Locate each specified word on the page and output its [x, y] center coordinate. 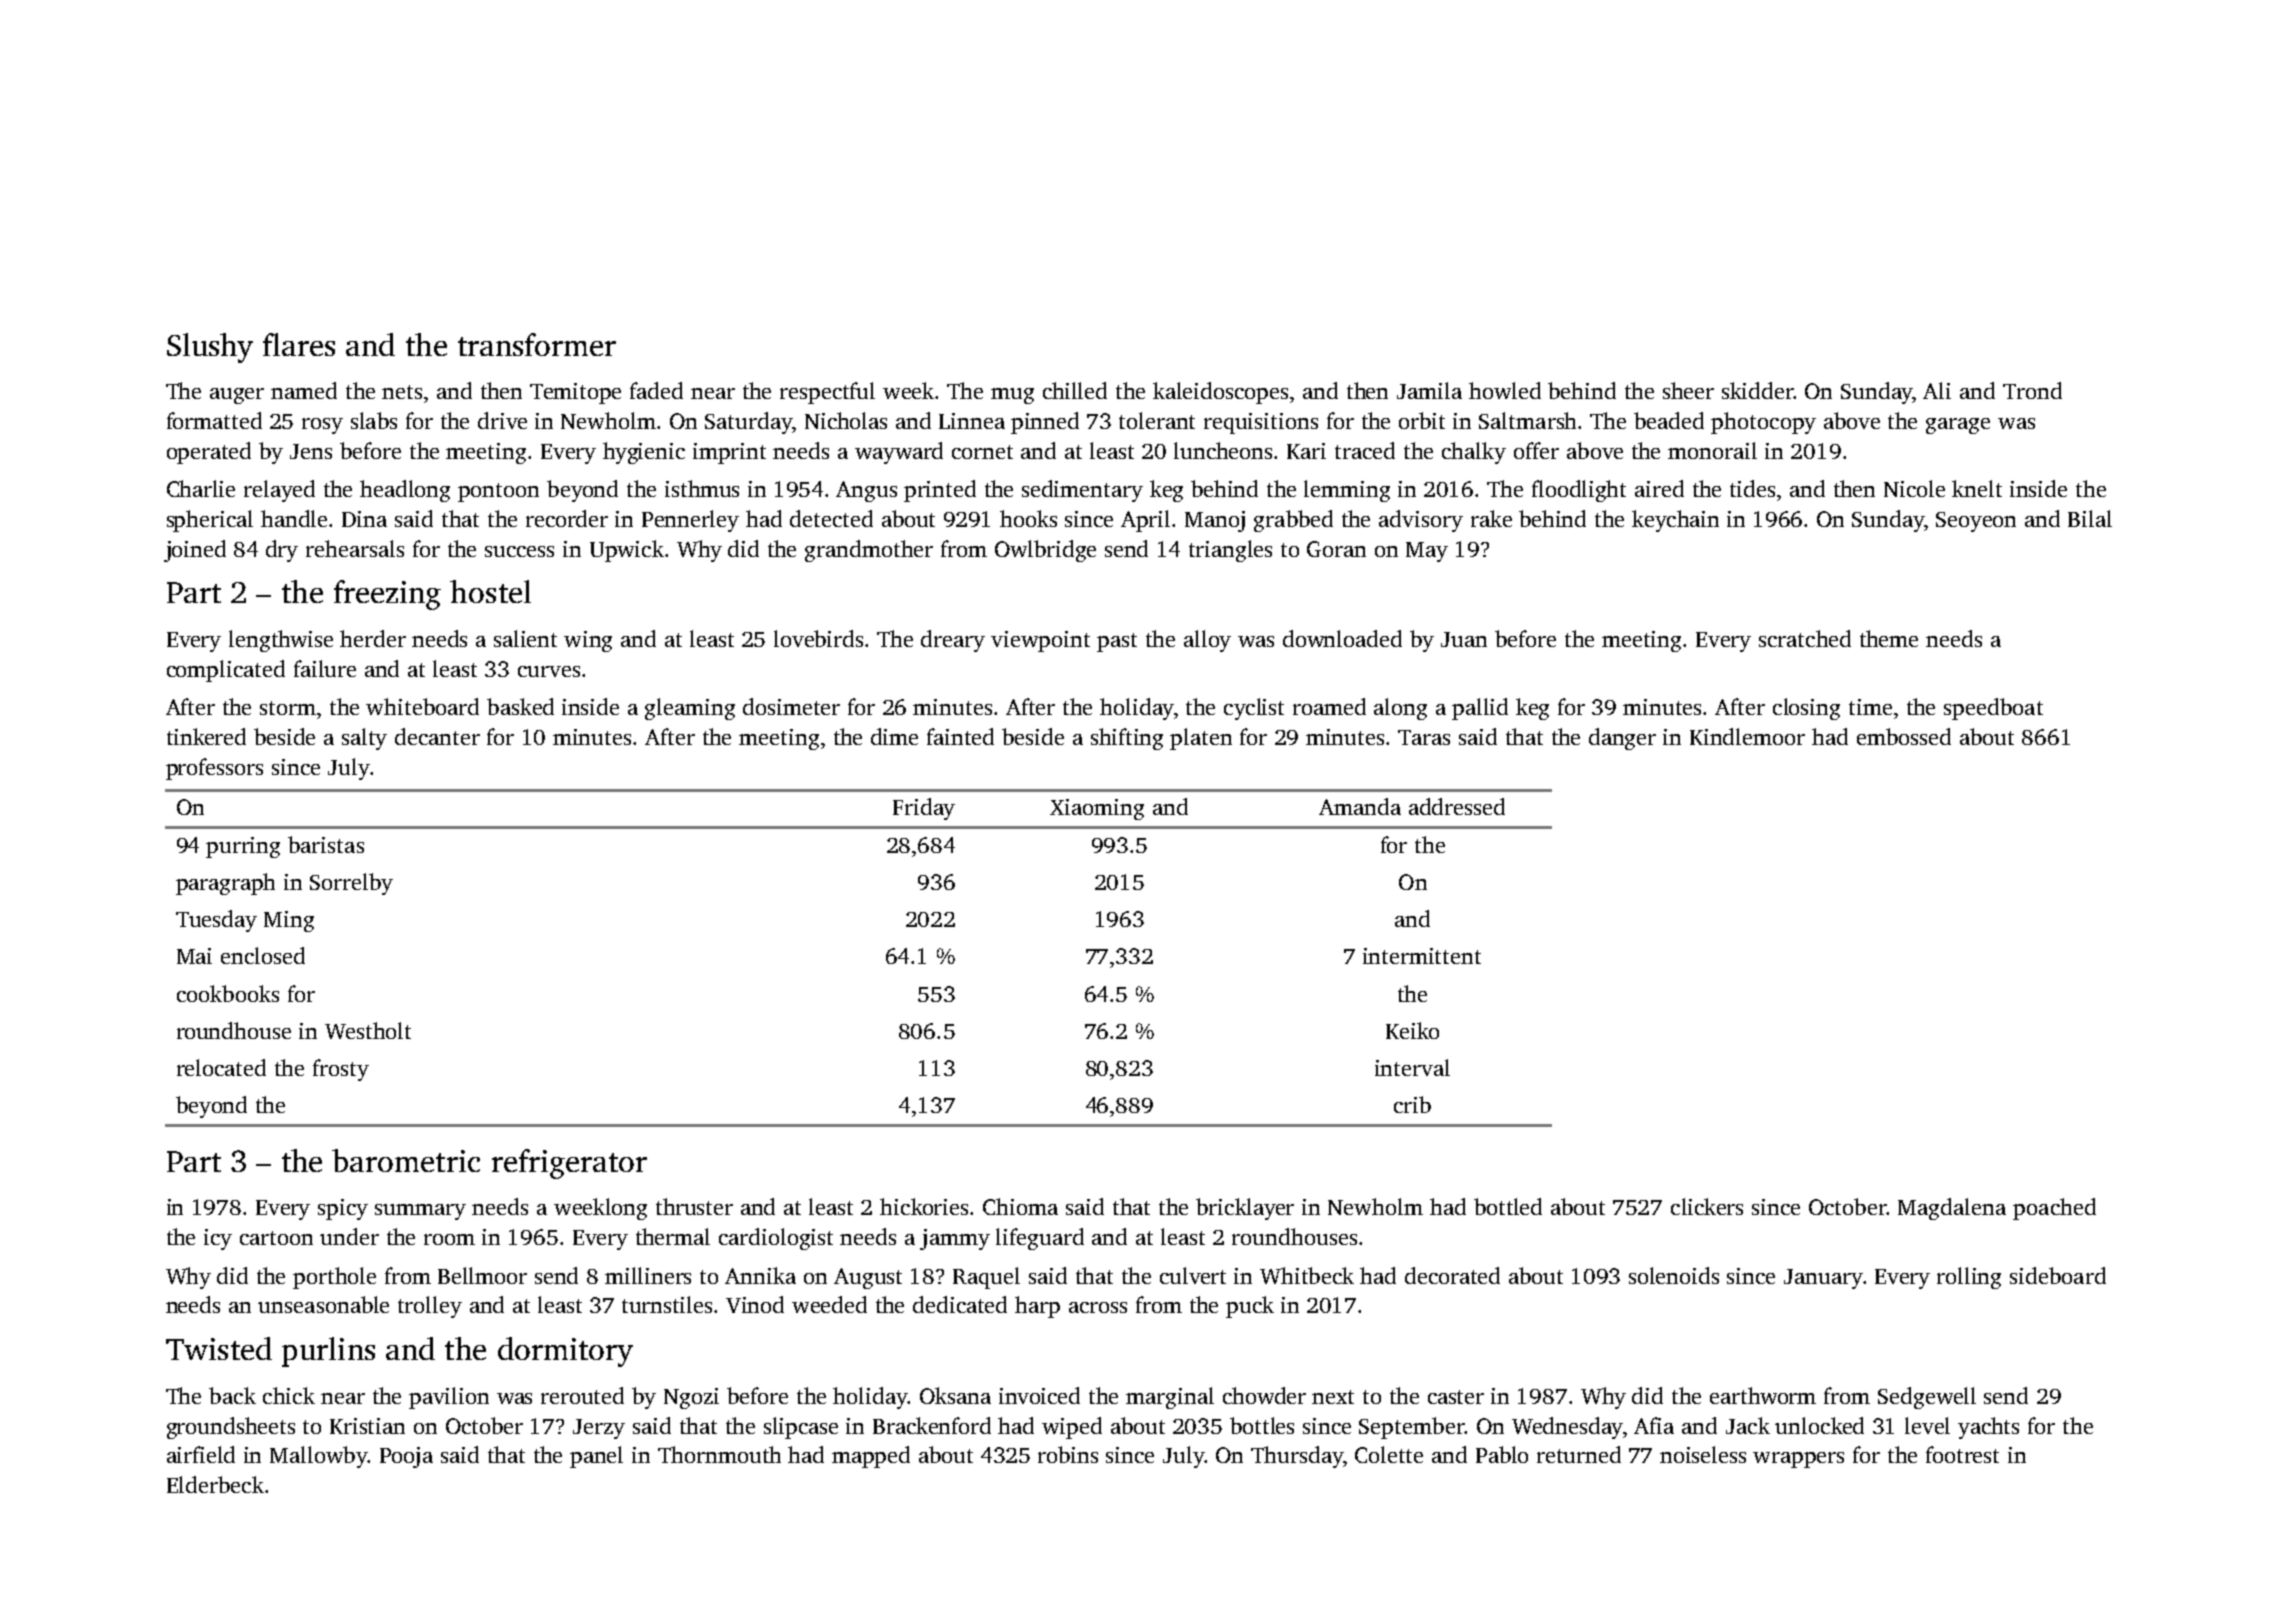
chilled [1075, 390]
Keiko [1412, 1030]
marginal [1170, 1398]
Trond [2032, 390]
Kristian [367, 1426]
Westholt [368, 1030]
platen [1201, 739]
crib [1412, 1104]
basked [520, 706]
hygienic [644, 453]
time [1870, 707]
